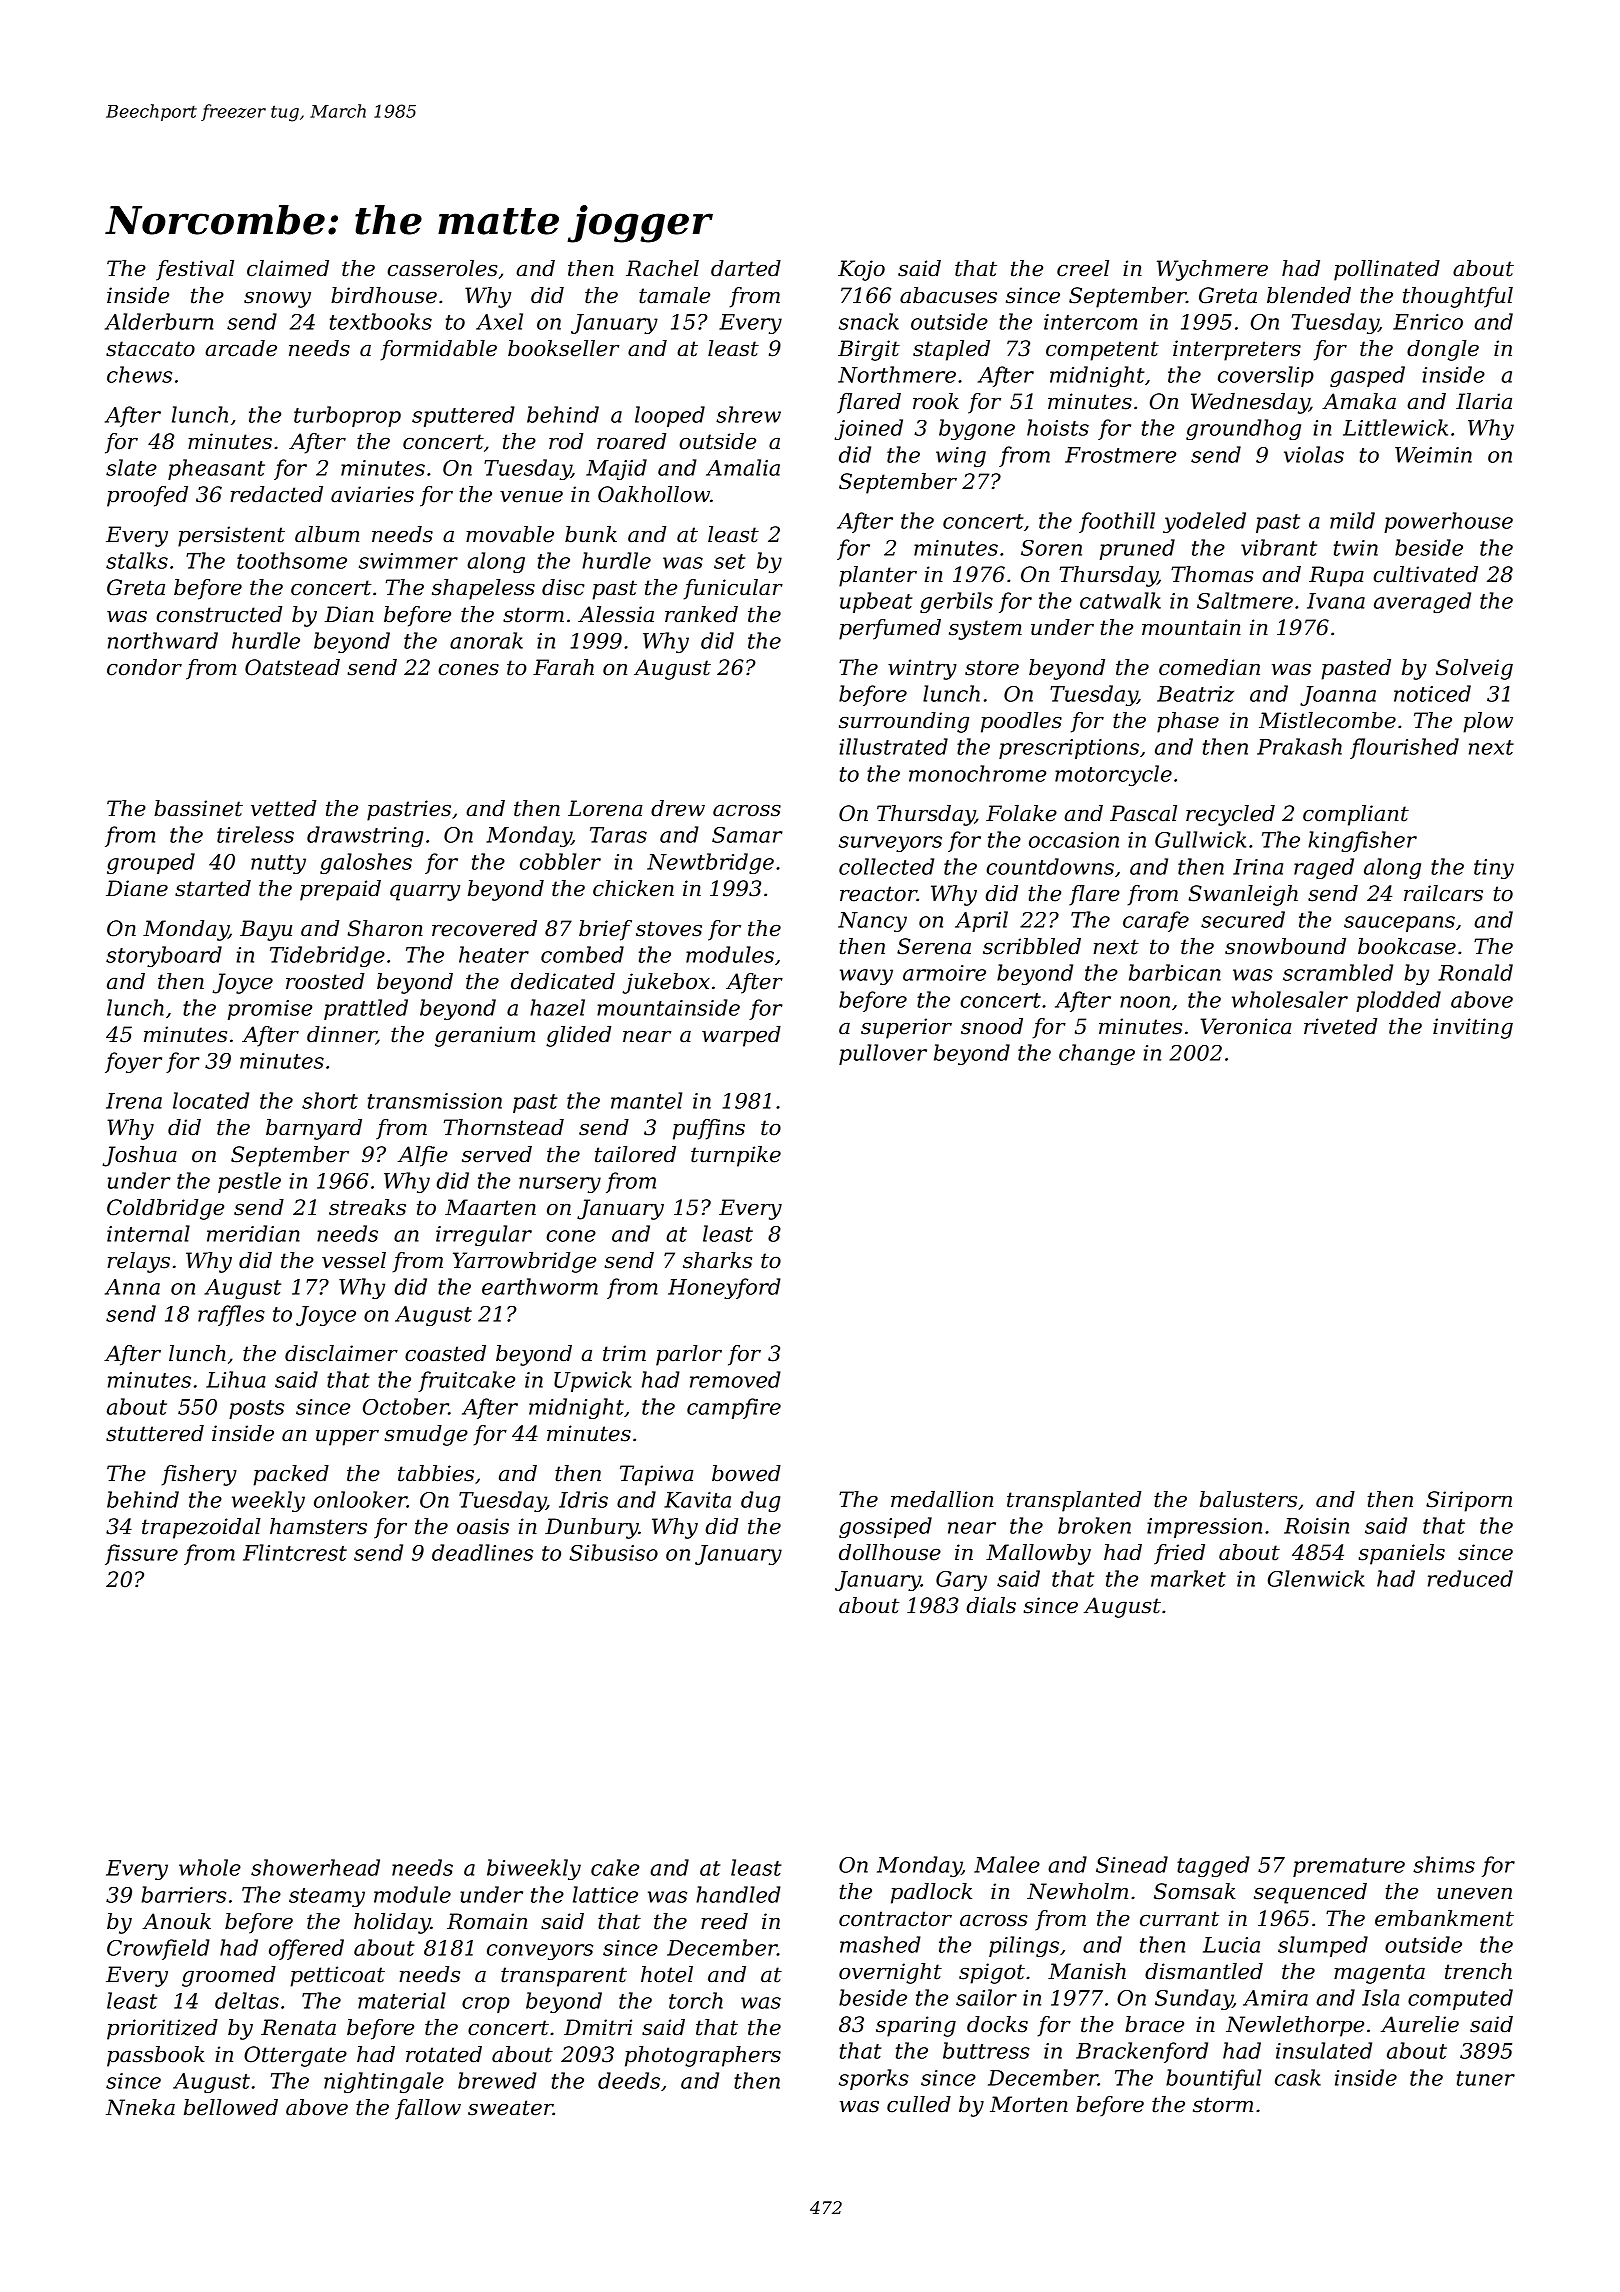 This image has height=2292, width=1620. What do you see at coordinates (151, 863) in the image?
I see `grouped` at bounding box center [151, 863].
